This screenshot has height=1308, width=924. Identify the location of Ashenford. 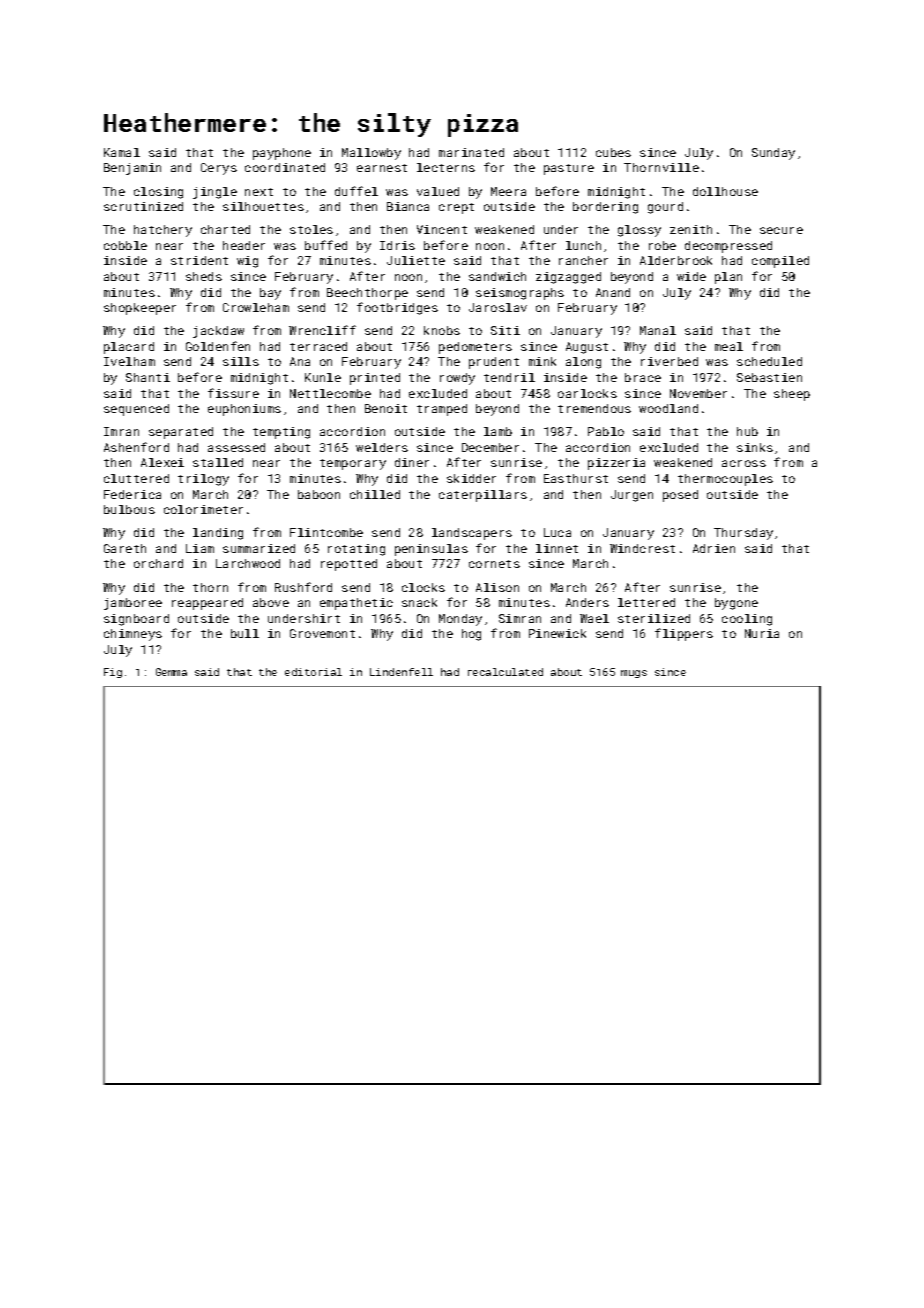
(136, 447).
